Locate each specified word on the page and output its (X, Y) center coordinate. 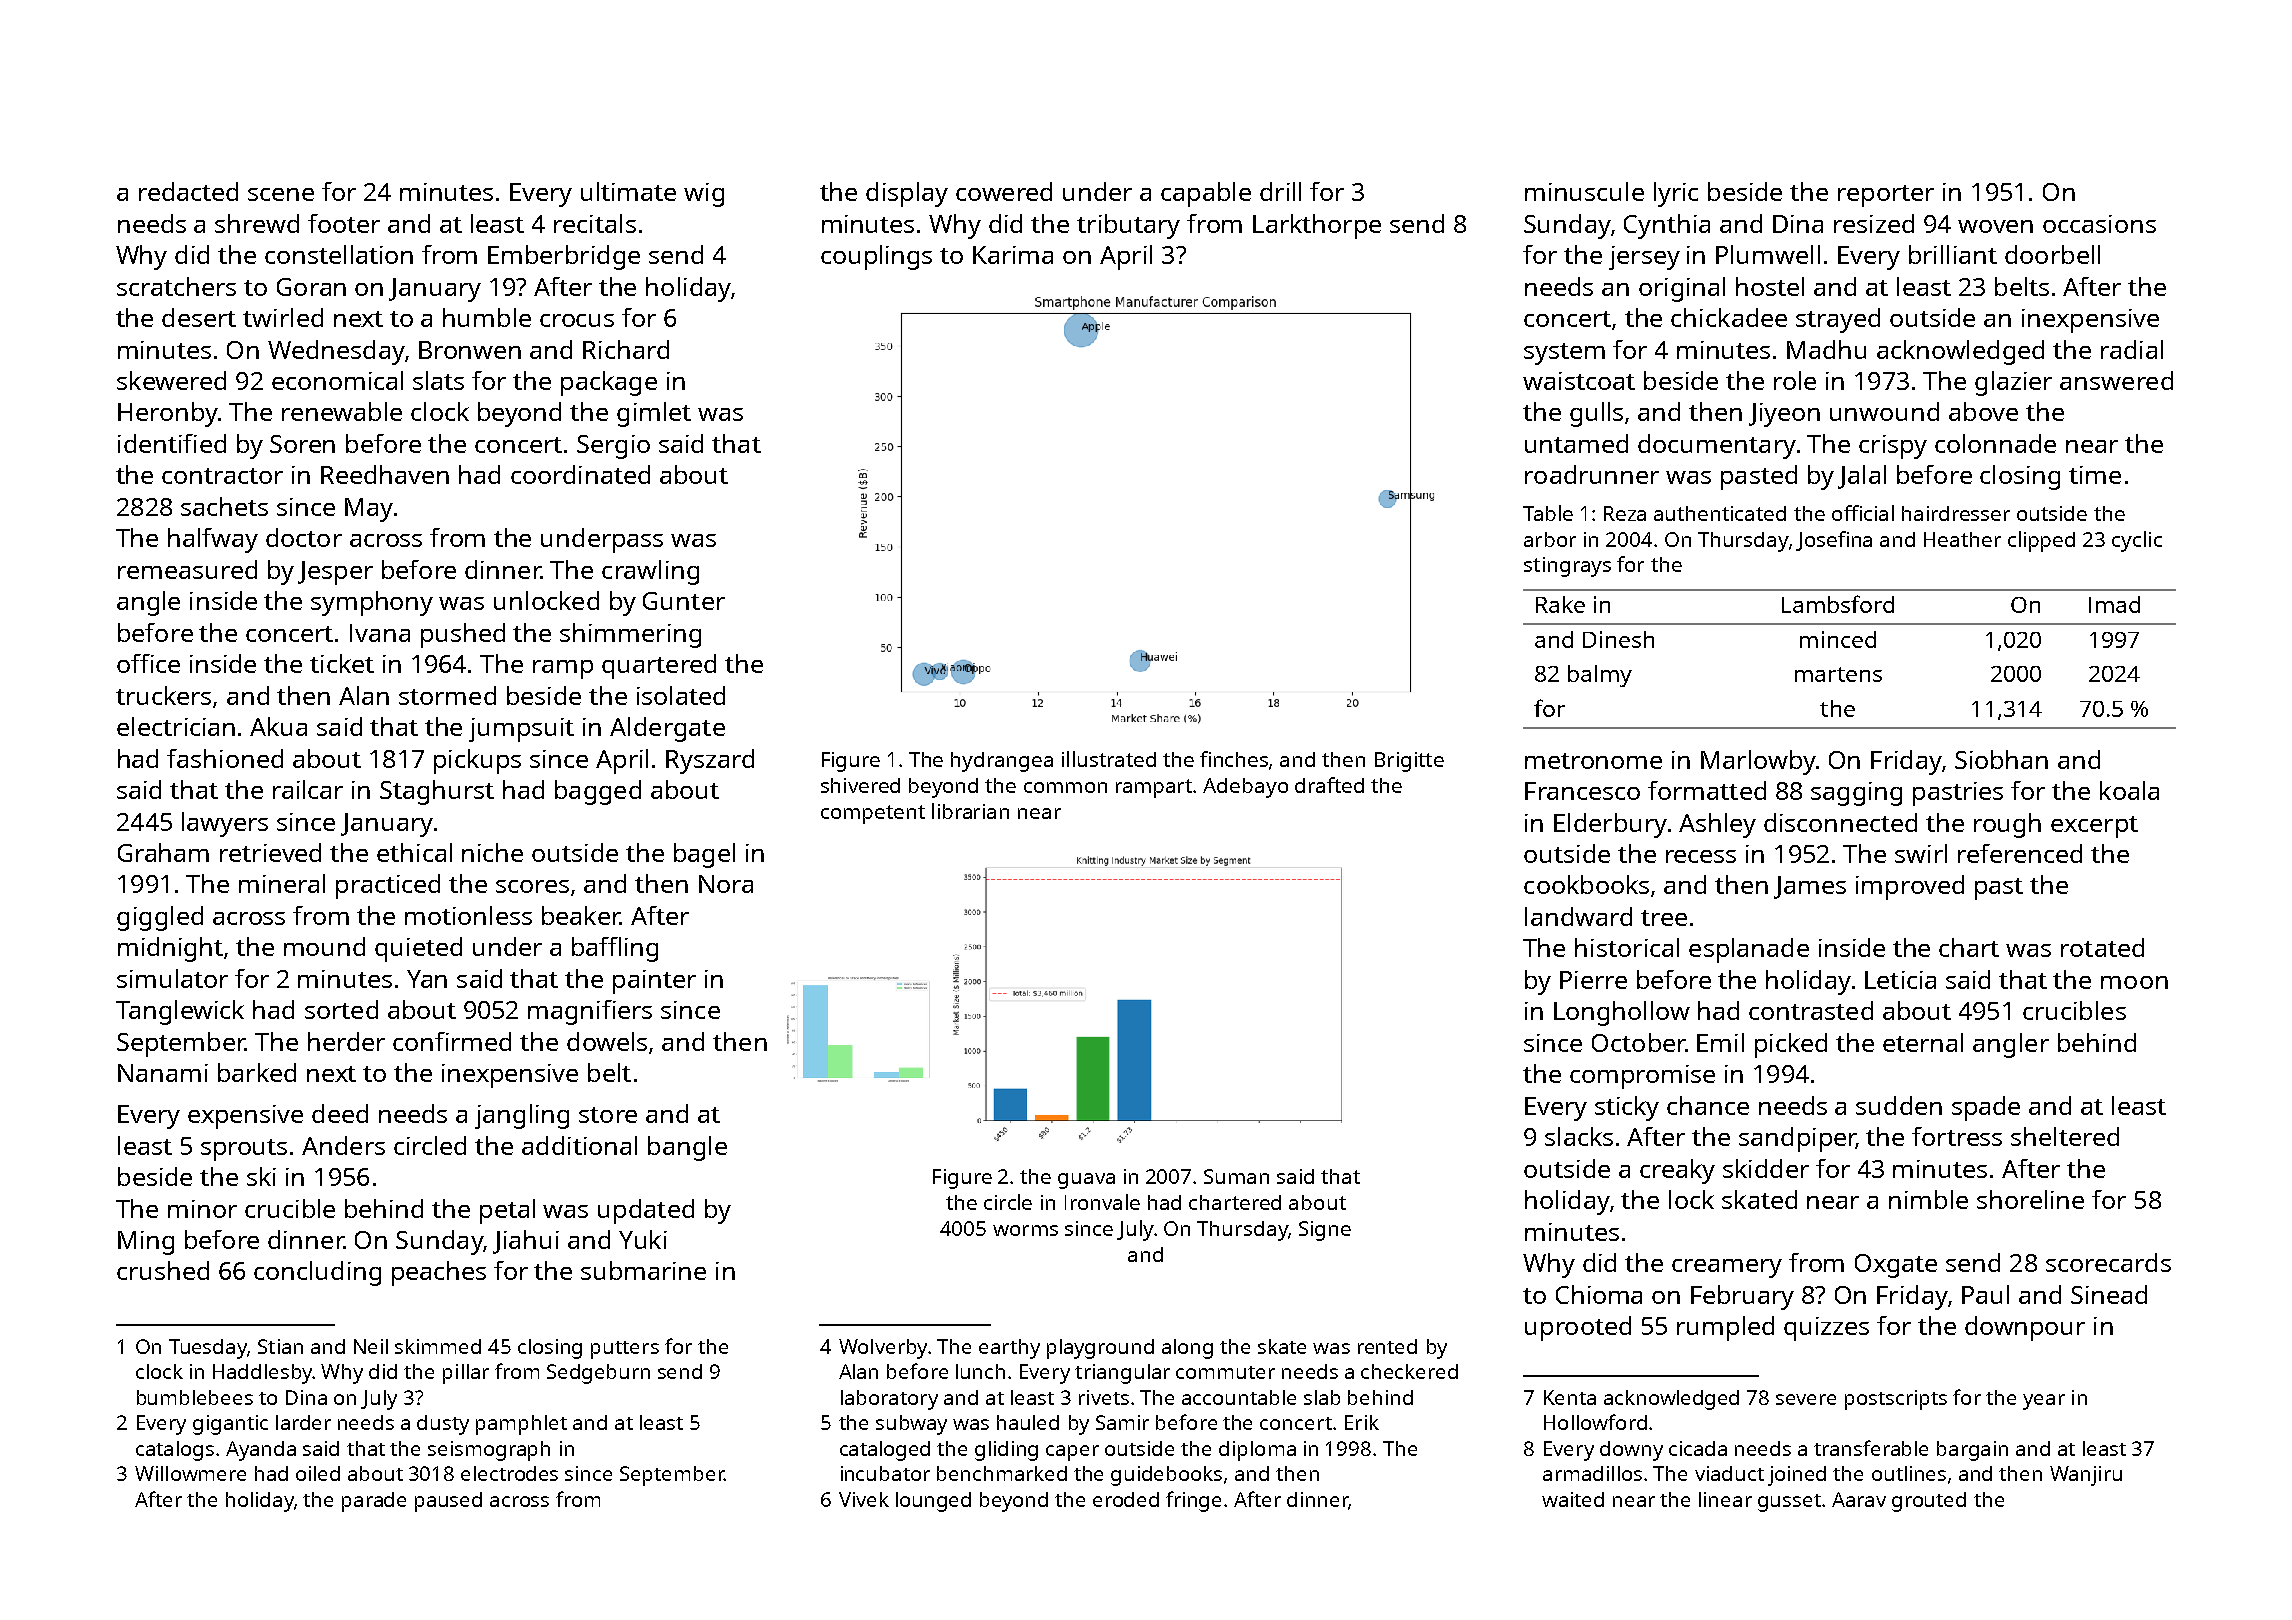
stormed (447, 695)
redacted (188, 191)
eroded (1126, 1499)
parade (374, 1502)
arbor (1550, 539)
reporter (1886, 196)
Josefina (1834, 541)
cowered (1004, 191)
